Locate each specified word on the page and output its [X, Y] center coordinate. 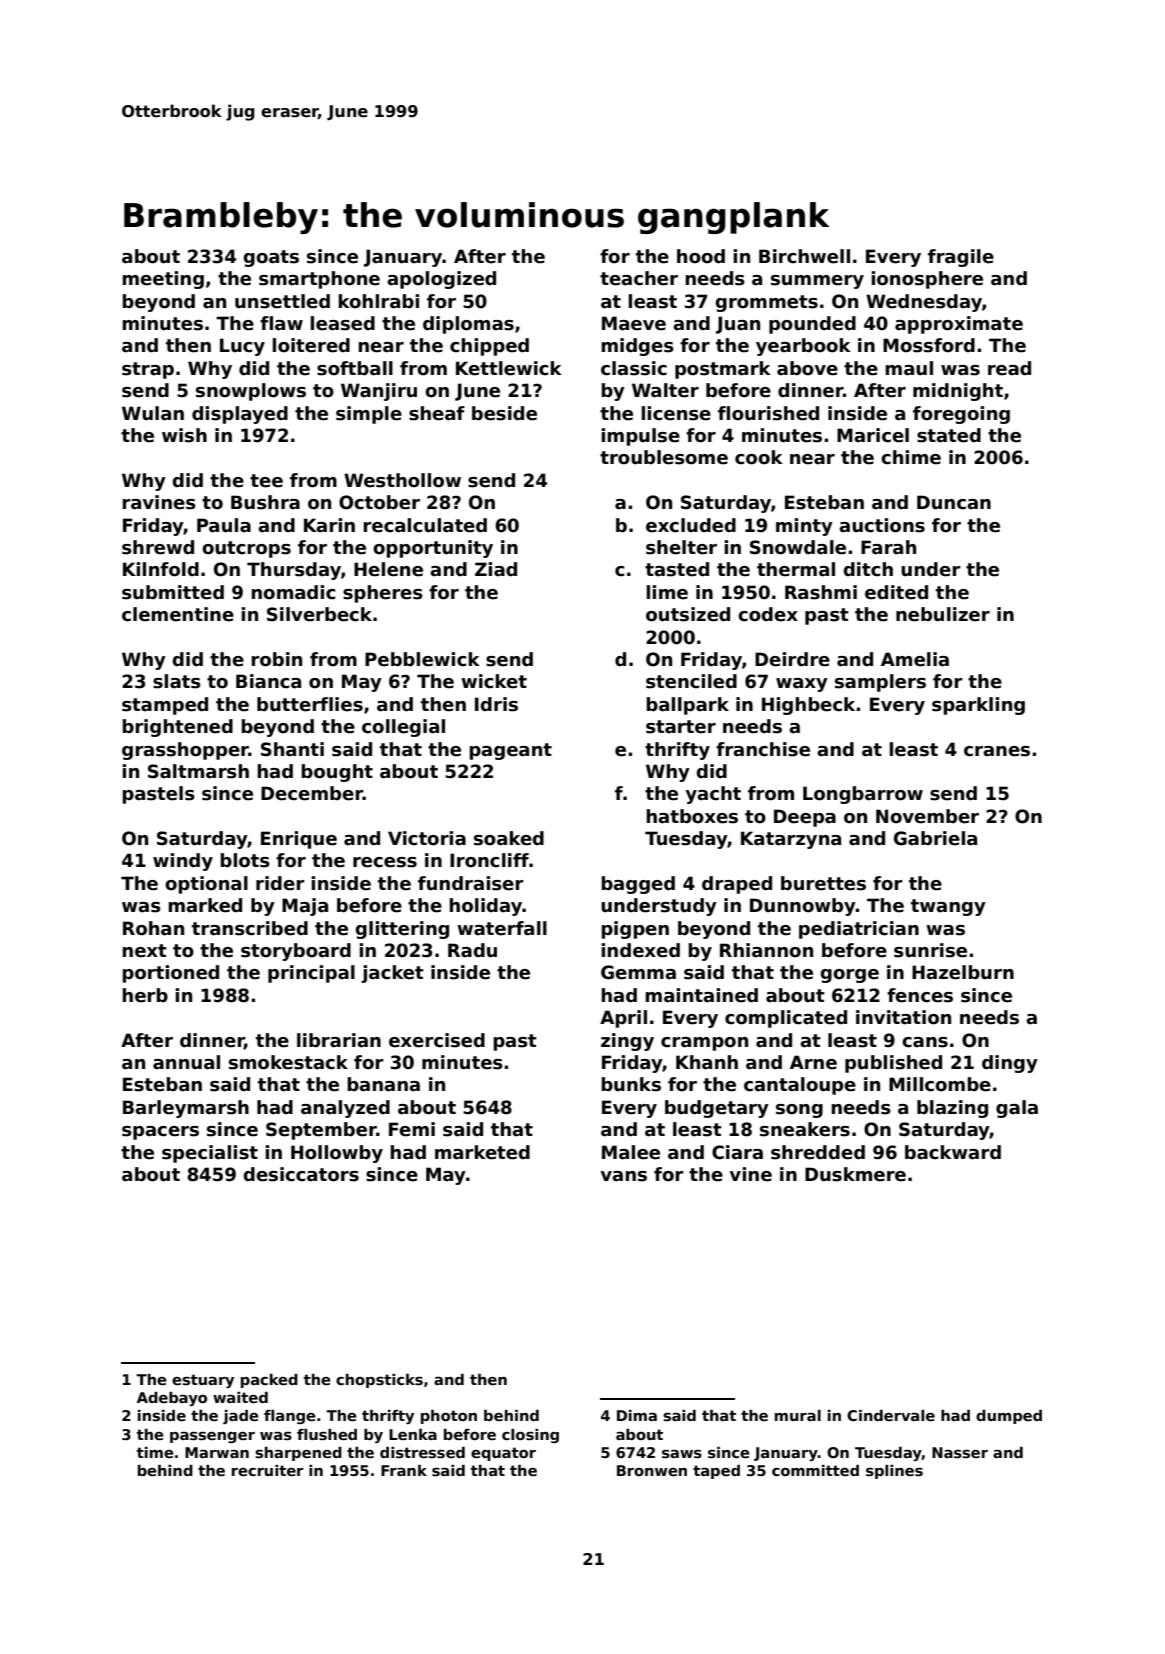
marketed [482, 1152]
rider [280, 883]
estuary [203, 1381]
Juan [738, 325]
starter [681, 727]
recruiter [268, 1470]
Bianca [268, 681]
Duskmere [855, 1174]
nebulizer [943, 614]
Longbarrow [863, 795]
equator [503, 1454]
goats [271, 258]
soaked [509, 838]
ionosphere [927, 280]
